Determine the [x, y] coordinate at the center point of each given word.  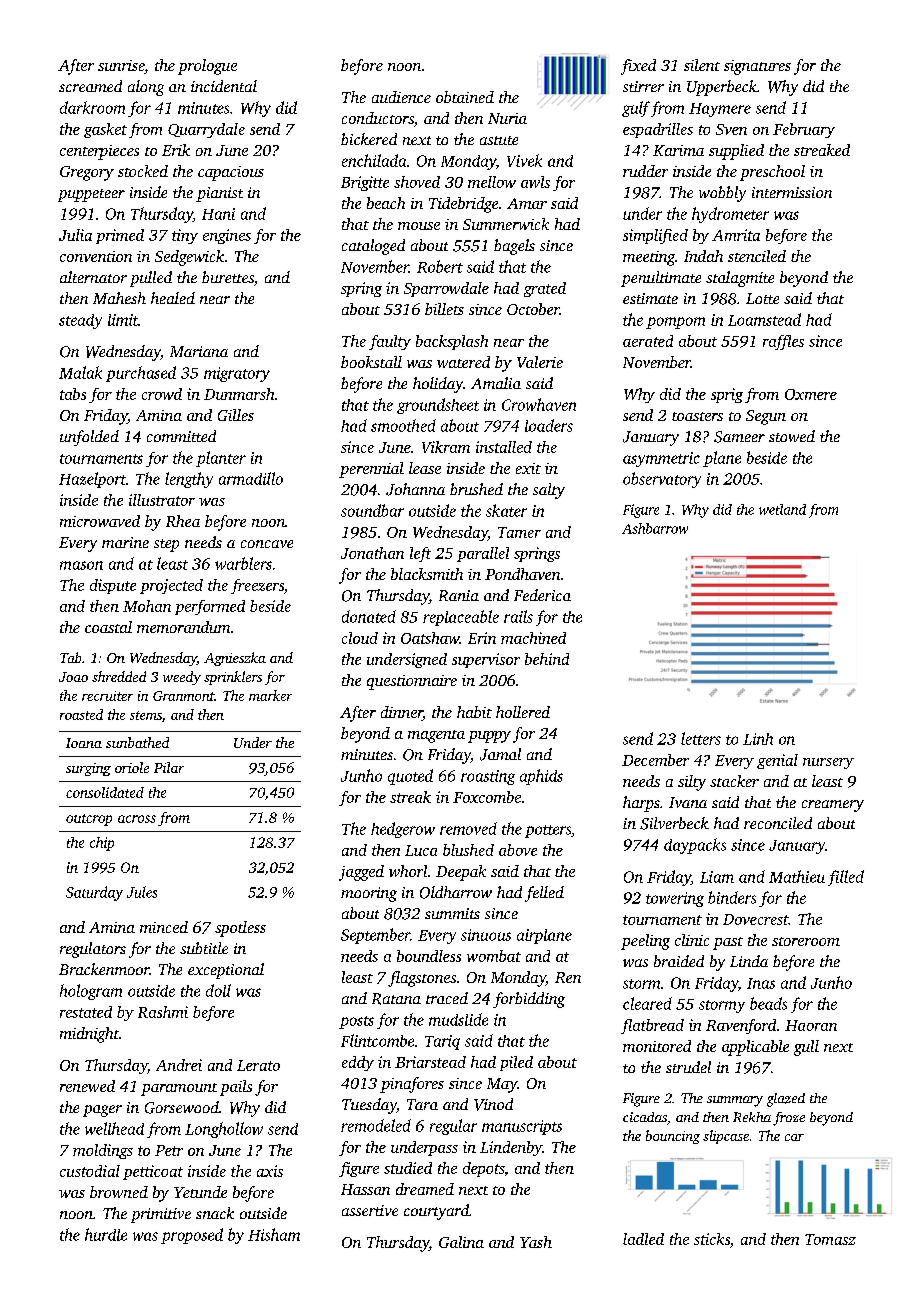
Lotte [762, 298]
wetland [782, 509]
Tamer [519, 532]
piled [516, 1063]
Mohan [147, 606]
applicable [755, 1048]
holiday [438, 385]
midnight [89, 1035]
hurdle [106, 1234]
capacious [231, 173]
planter [221, 459]
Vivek [524, 160]
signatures [757, 67]
